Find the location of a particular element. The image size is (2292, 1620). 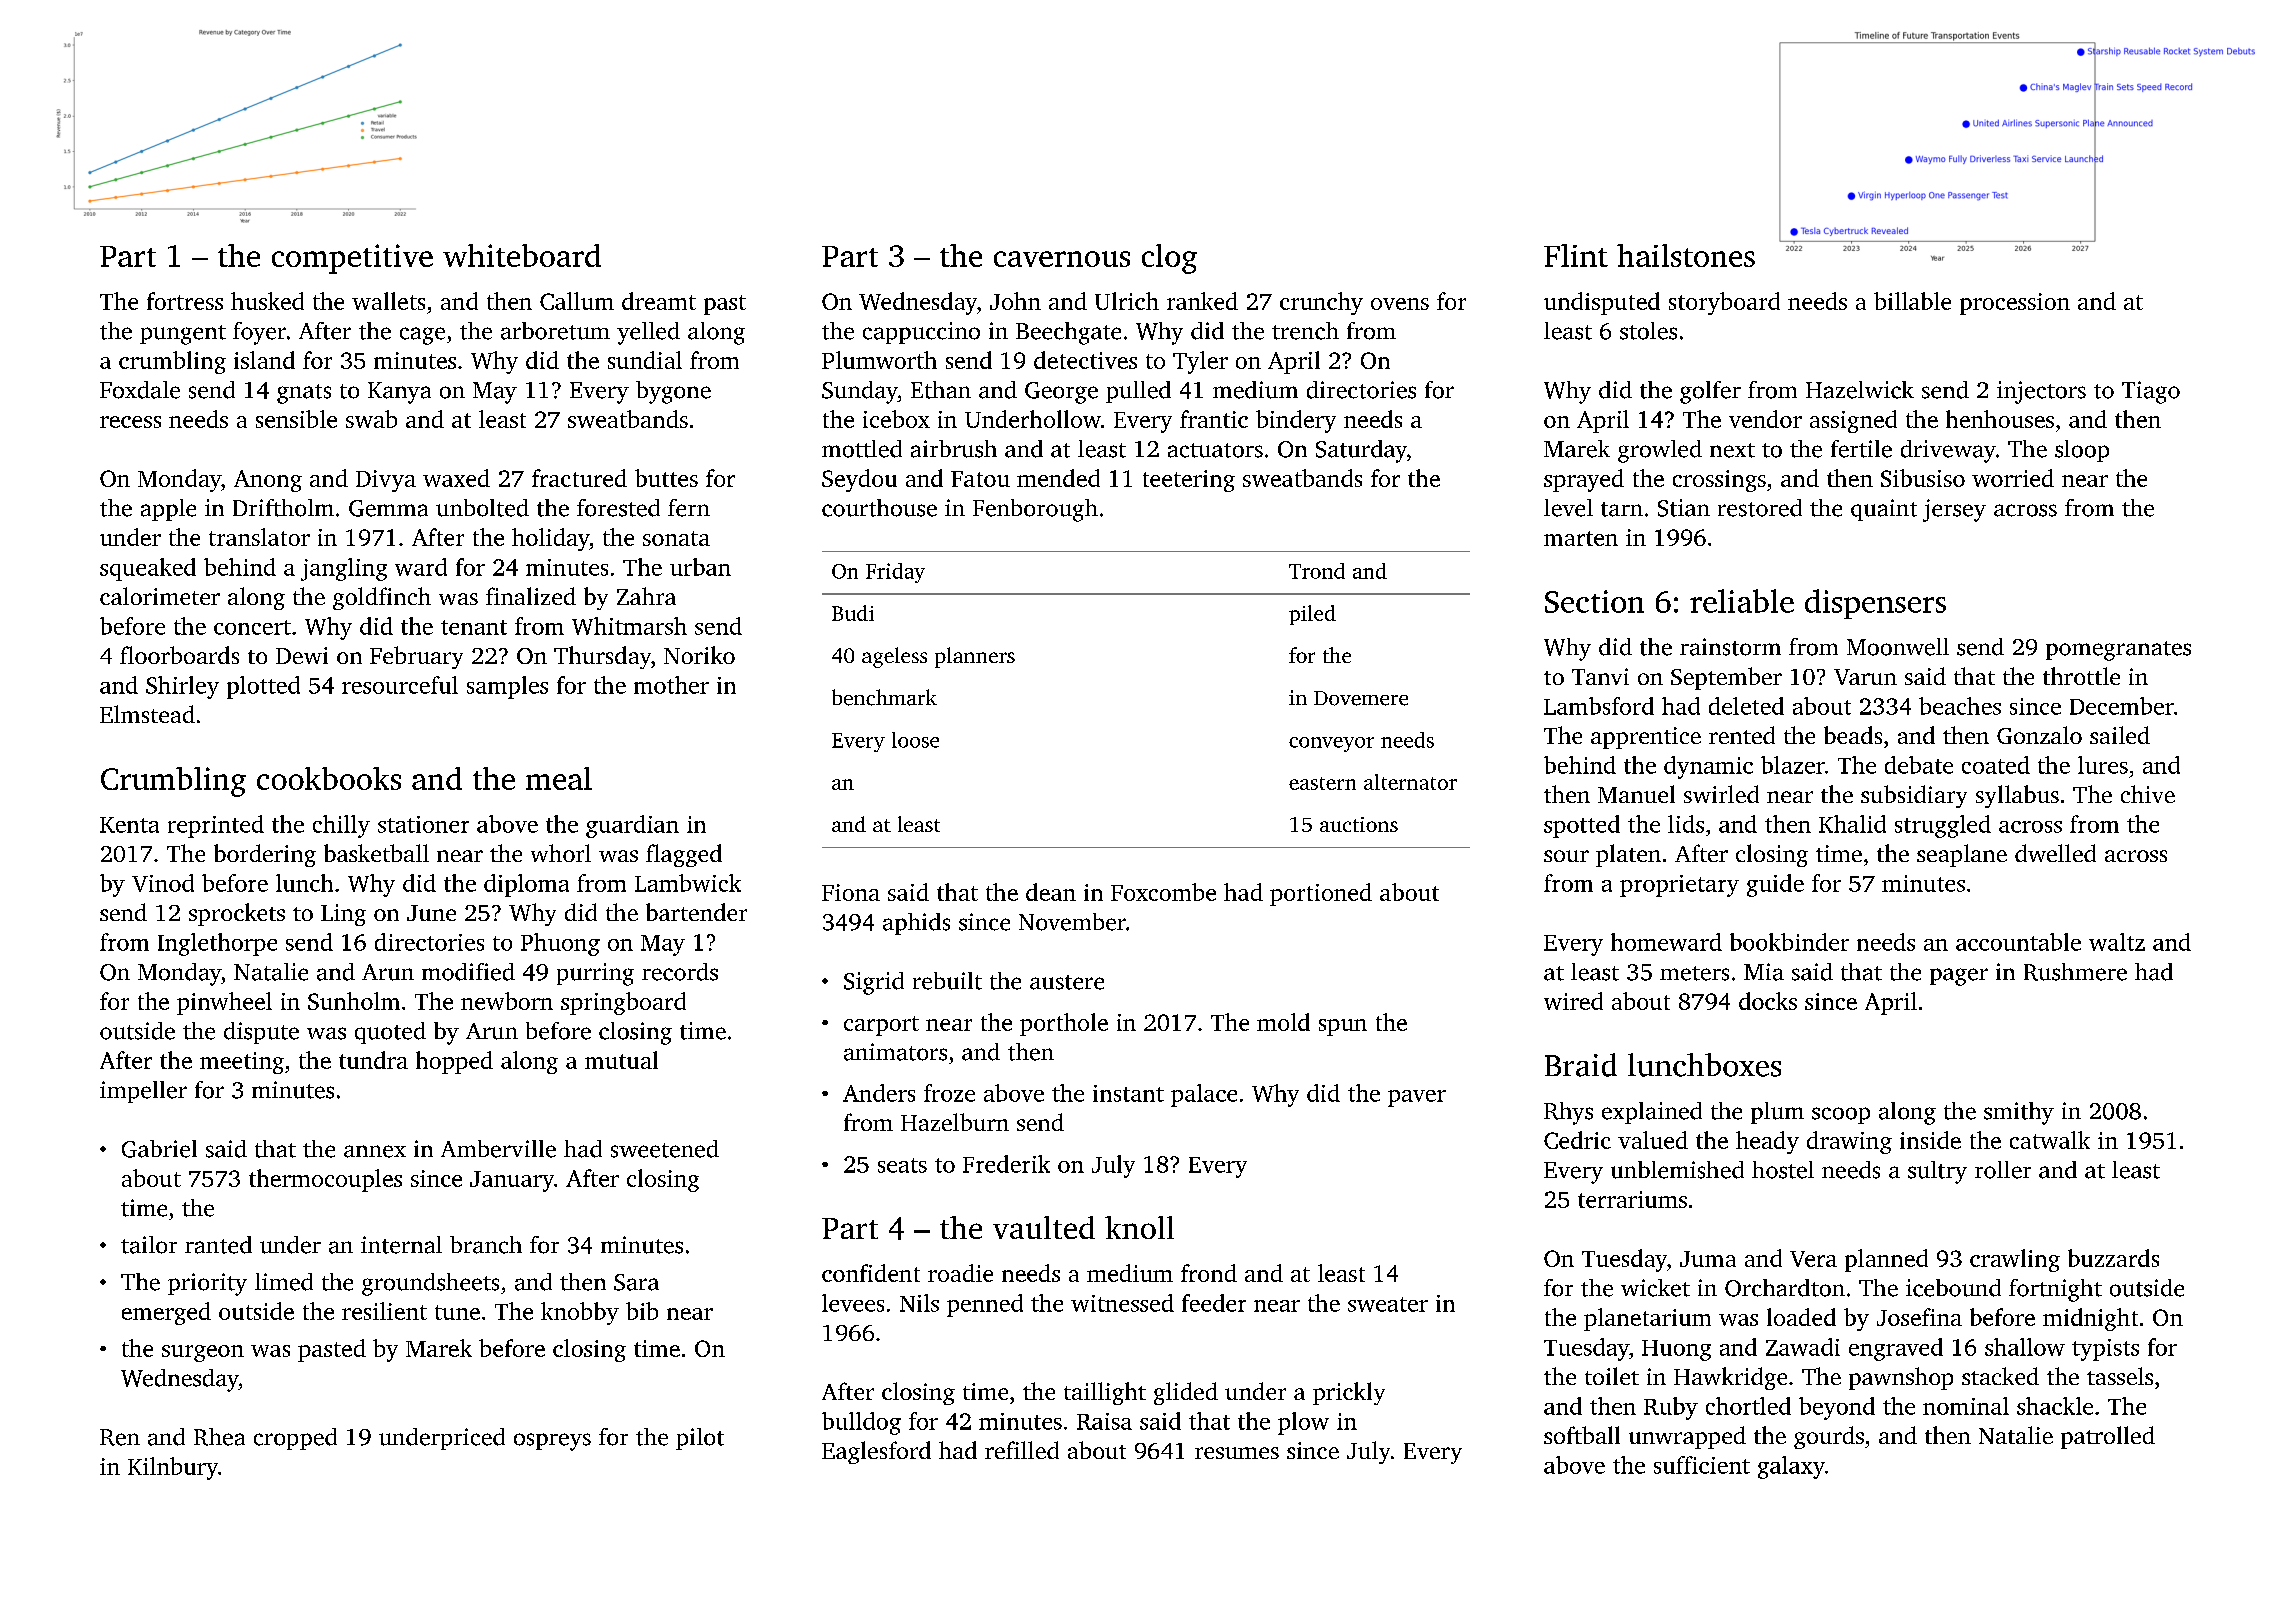

inside is located at coordinates (1930, 1140).
